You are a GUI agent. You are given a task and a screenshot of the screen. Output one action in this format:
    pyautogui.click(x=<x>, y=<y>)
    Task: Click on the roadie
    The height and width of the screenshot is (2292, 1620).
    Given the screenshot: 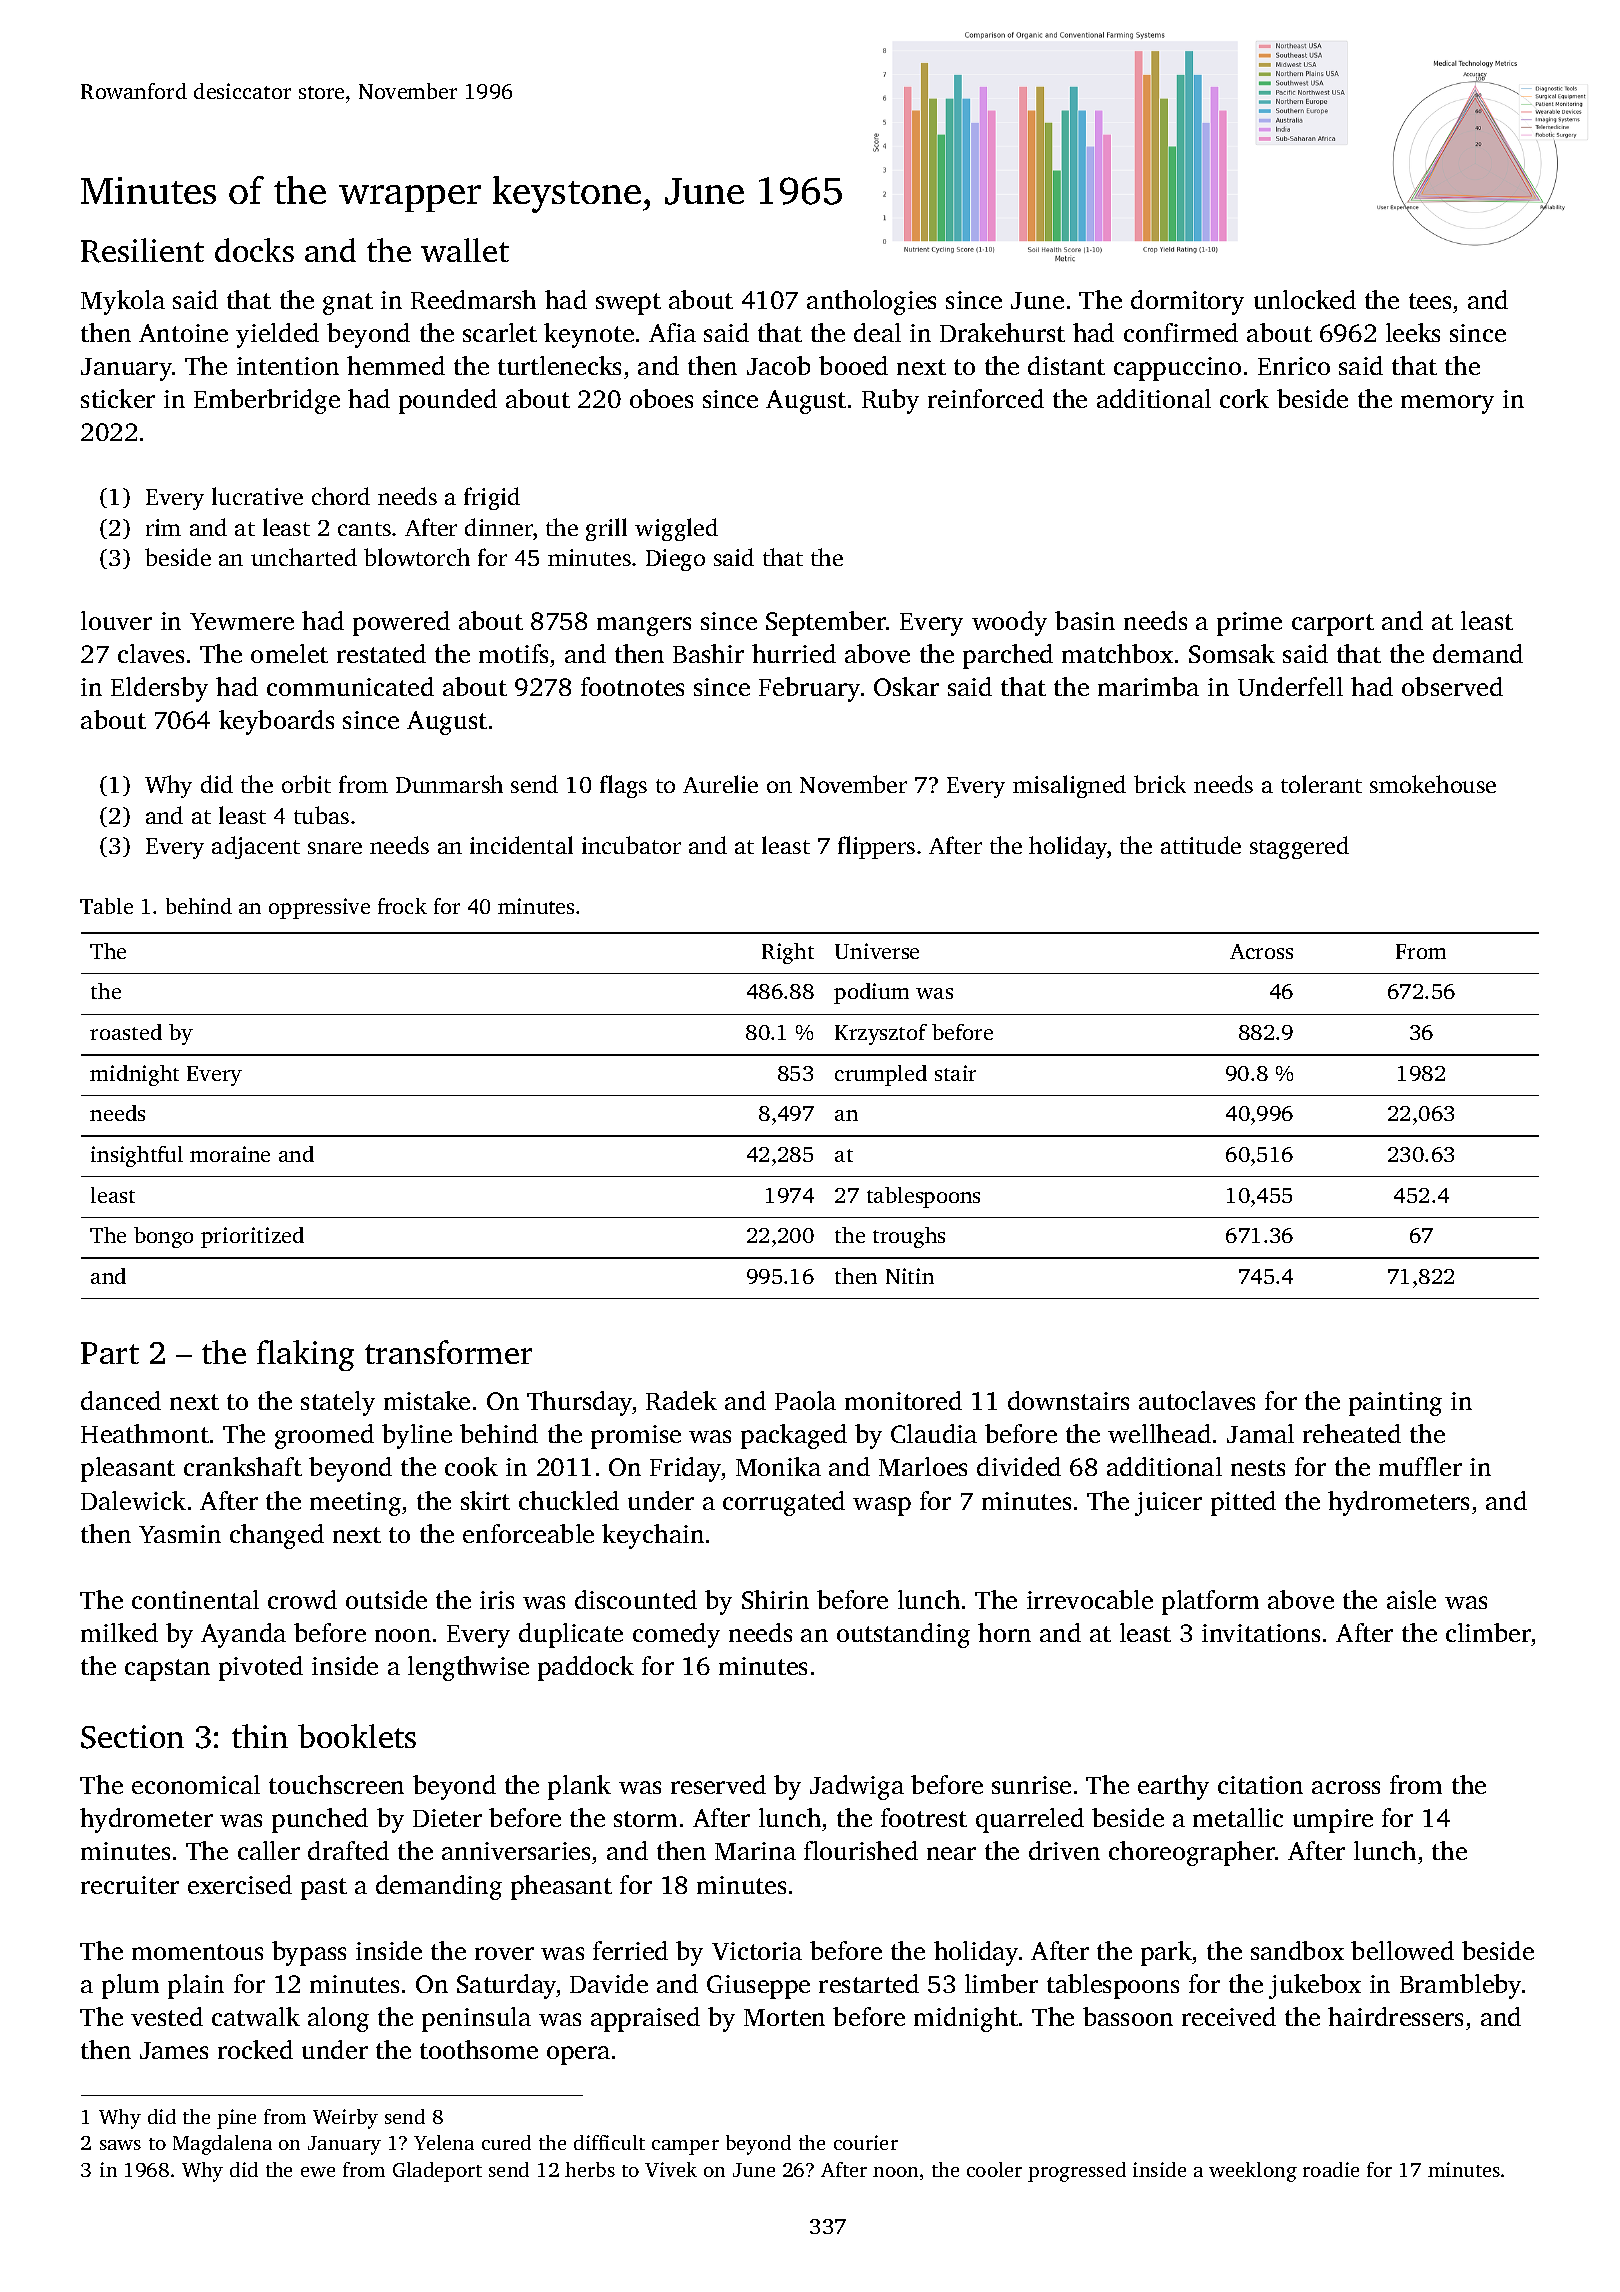 What is the action you would take?
    pyautogui.click(x=1331, y=2169)
